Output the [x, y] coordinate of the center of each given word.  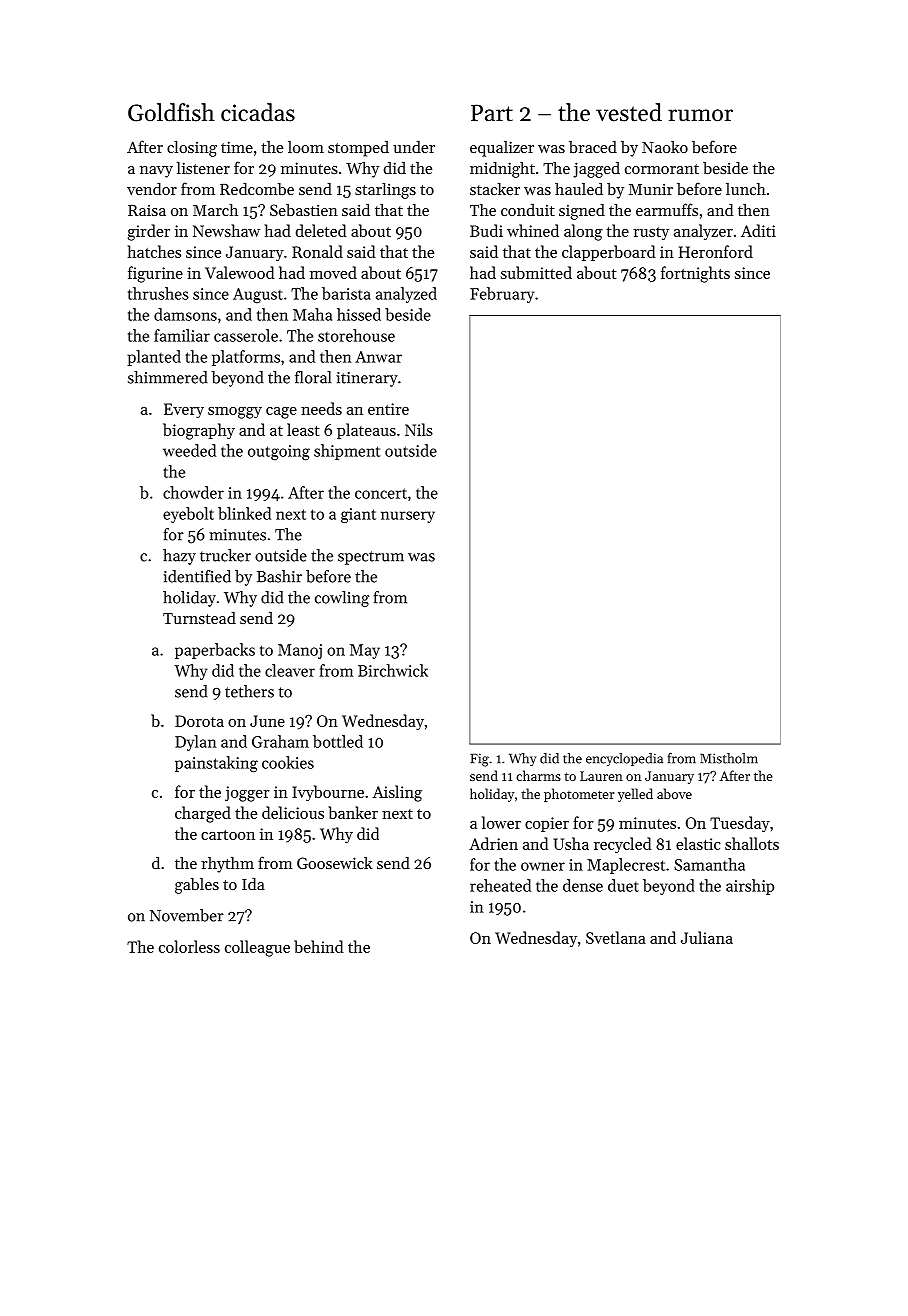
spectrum [371, 558]
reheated [500, 885]
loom [306, 147]
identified [197, 576]
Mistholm [729, 758]
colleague [257, 948]
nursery [408, 517]
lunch [746, 189]
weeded [189, 450]
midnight [502, 170]
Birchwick [393, 670]
